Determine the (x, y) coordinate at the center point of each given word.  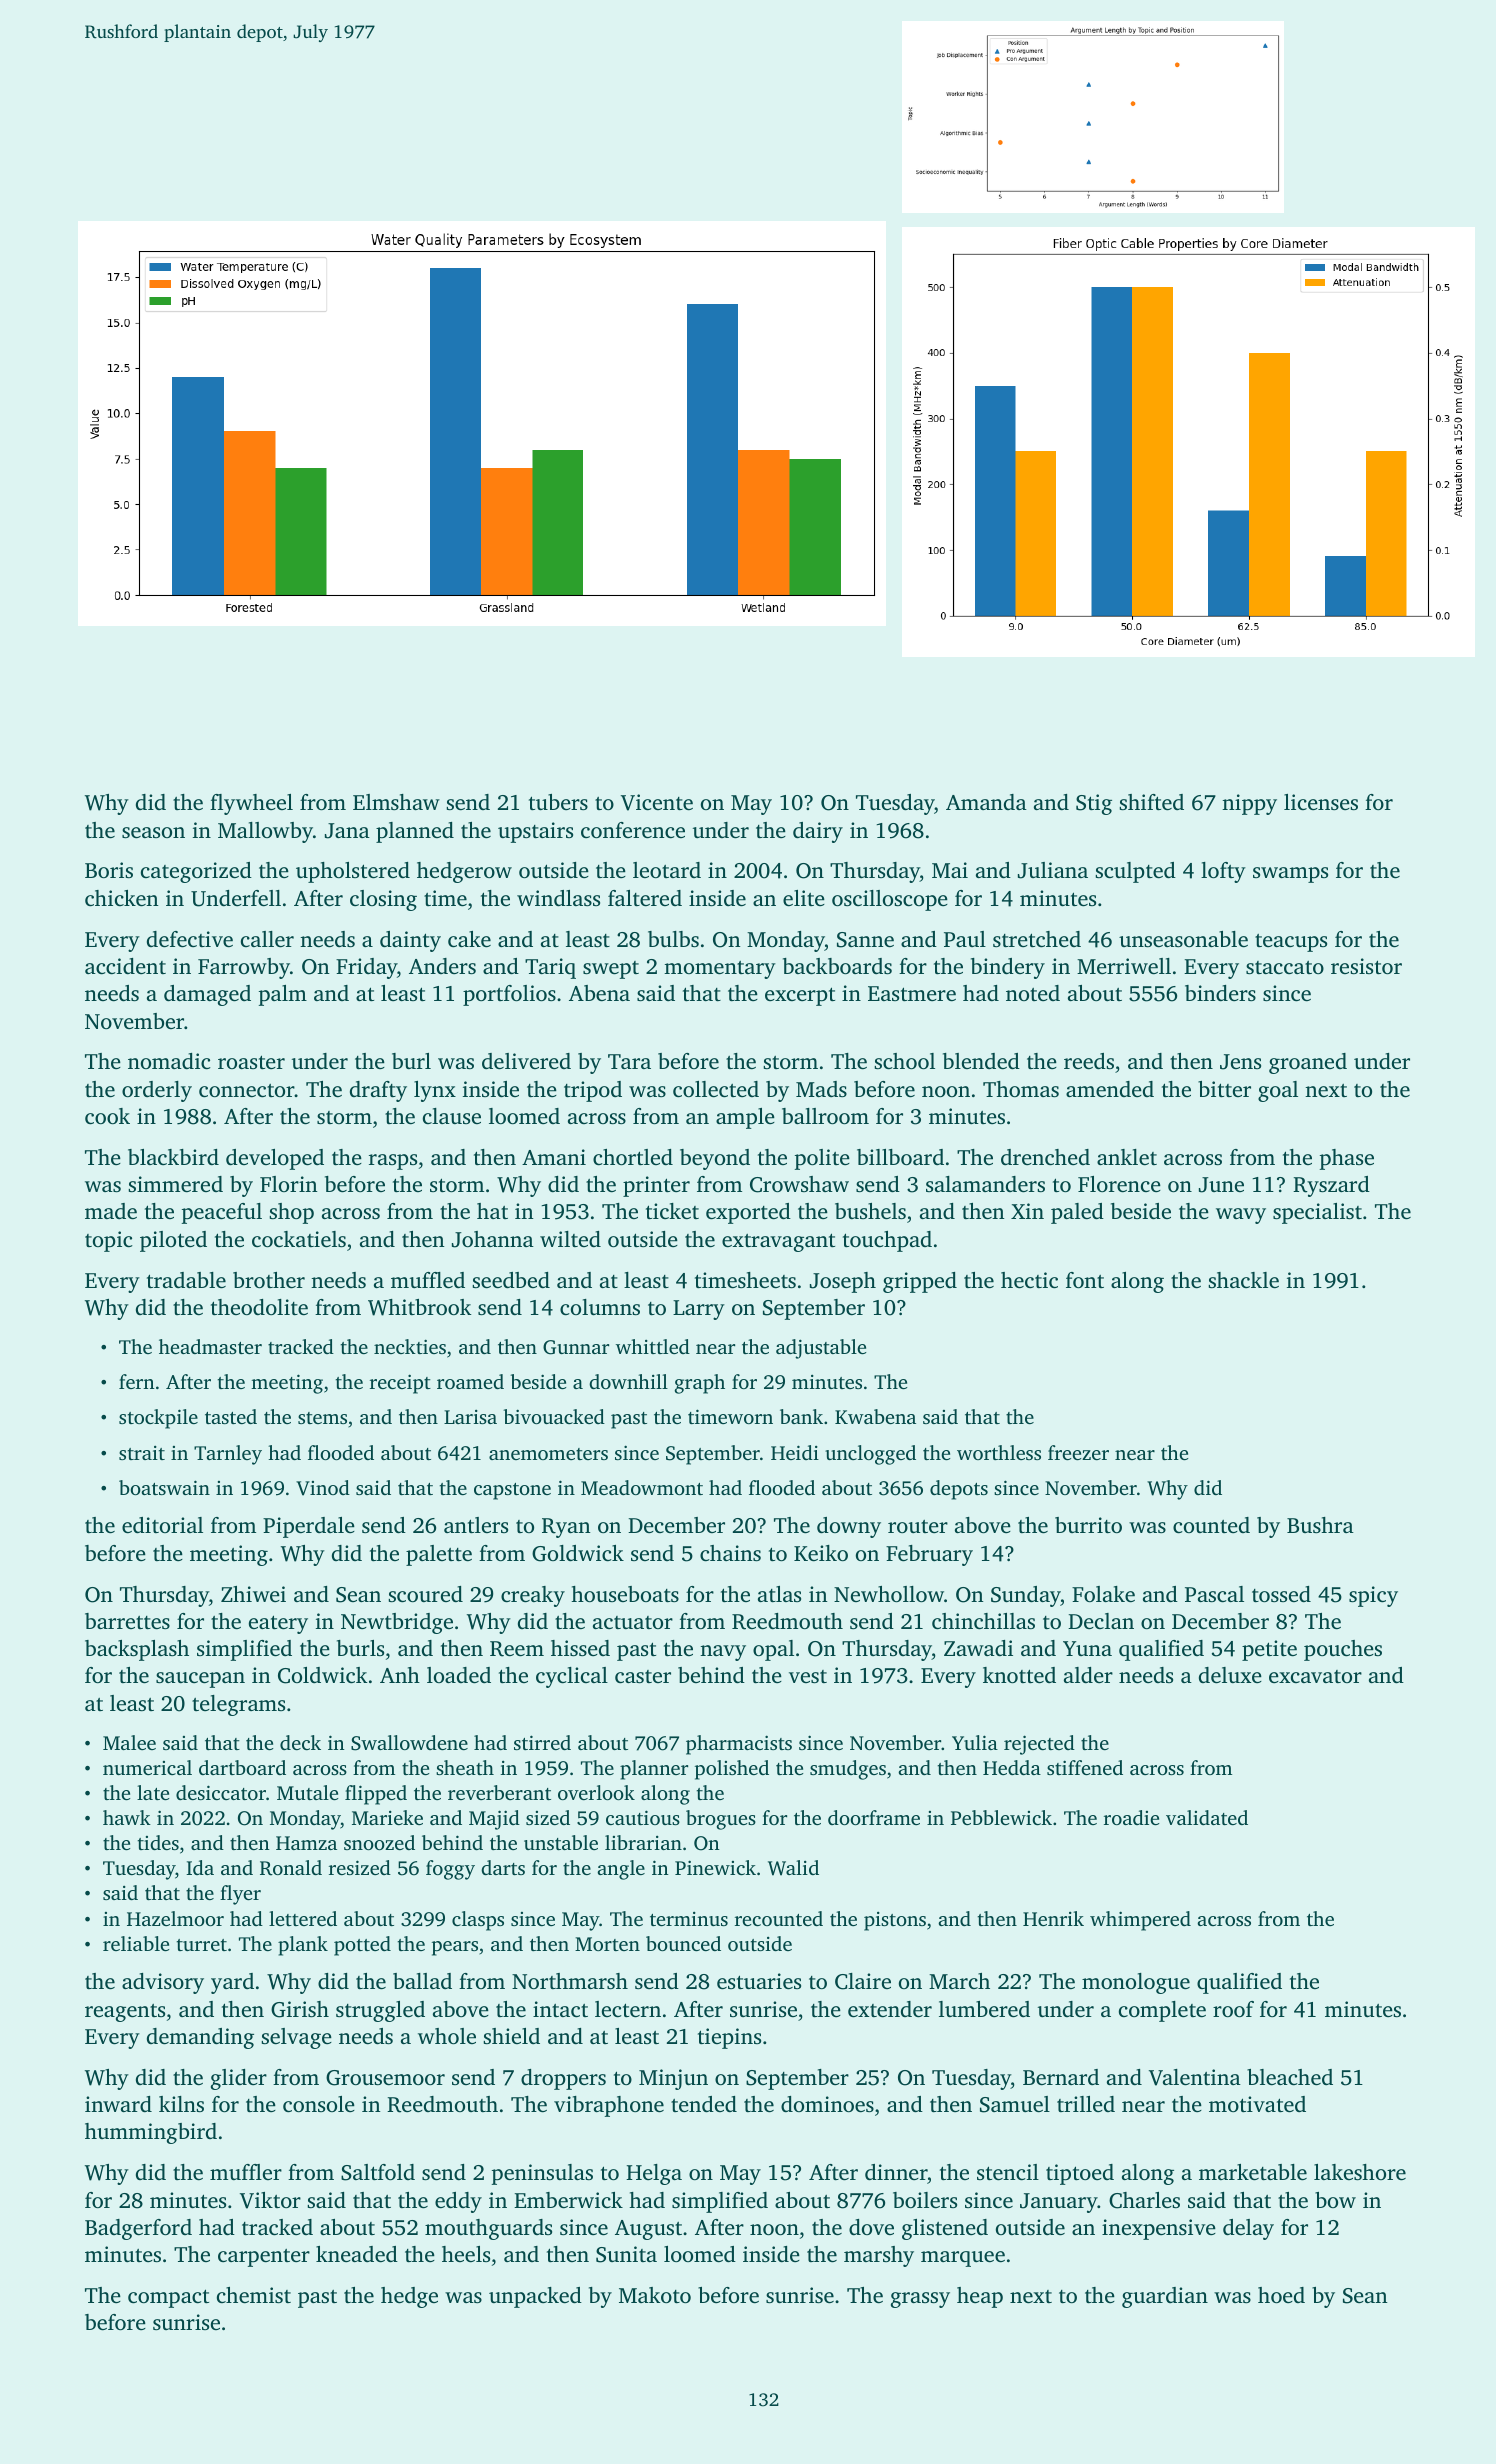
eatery (278, 1624)
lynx (435, 1091)
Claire (863, 1981)
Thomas (1021, 1089)
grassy (920, 2300)
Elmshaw (396, 802)
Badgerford (138, 2229)
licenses (1321, 802)
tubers (558, 802)
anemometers (548, 1454)
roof (1233, 2009)
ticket (672, 1211)
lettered (303, 1918)
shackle (1243, 1280)
